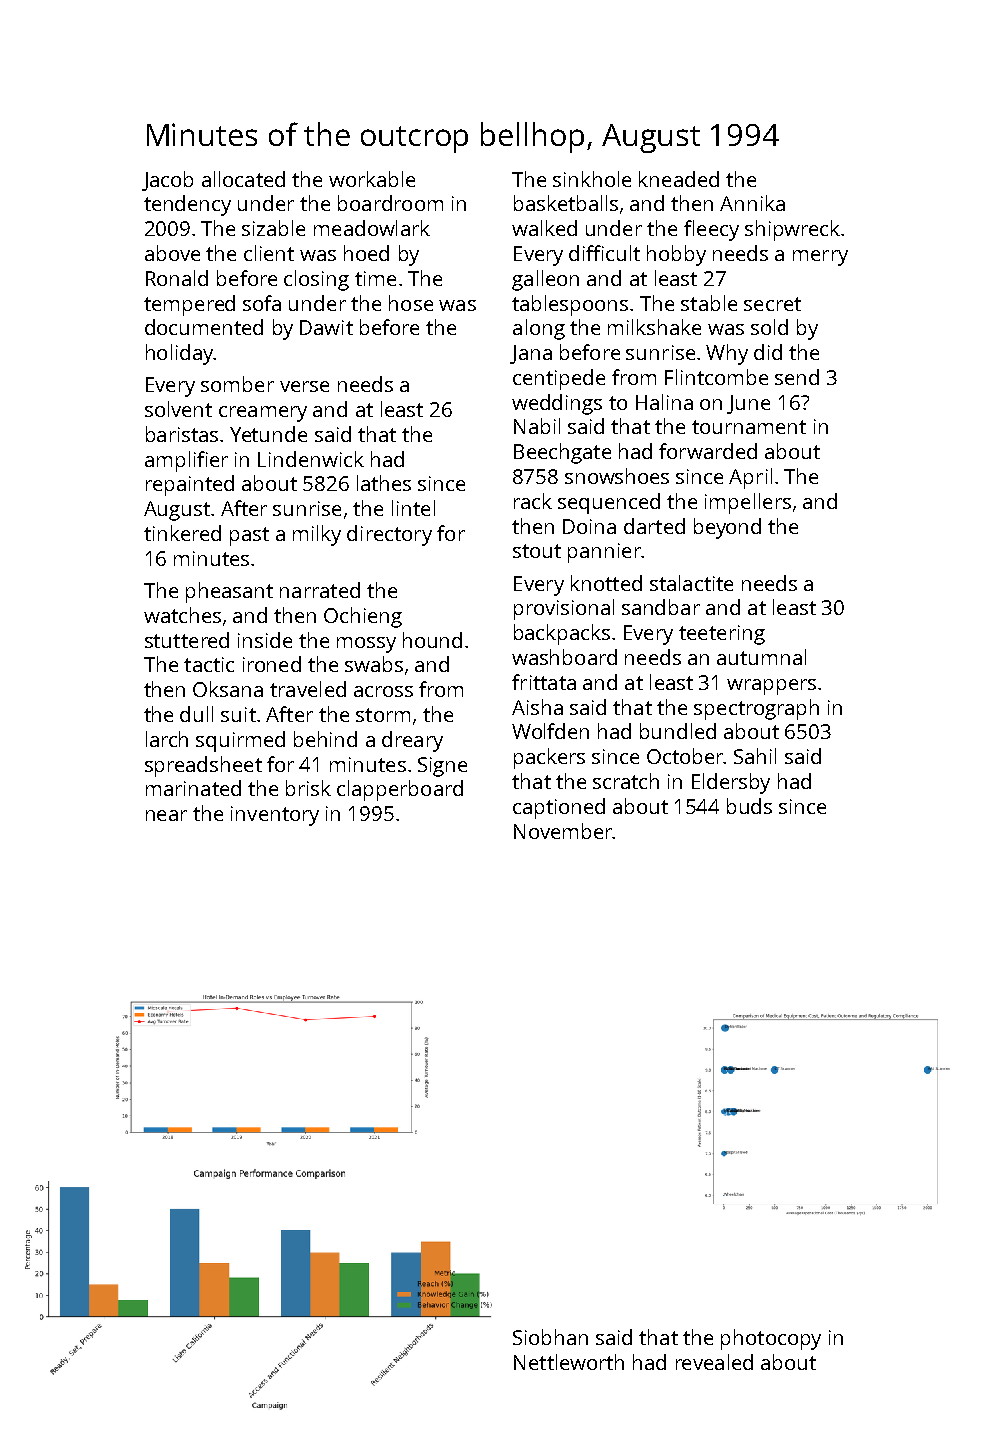 The height and width of the screenshot is (1441, 995). I want to click on kneaded, so click(679, 179).
